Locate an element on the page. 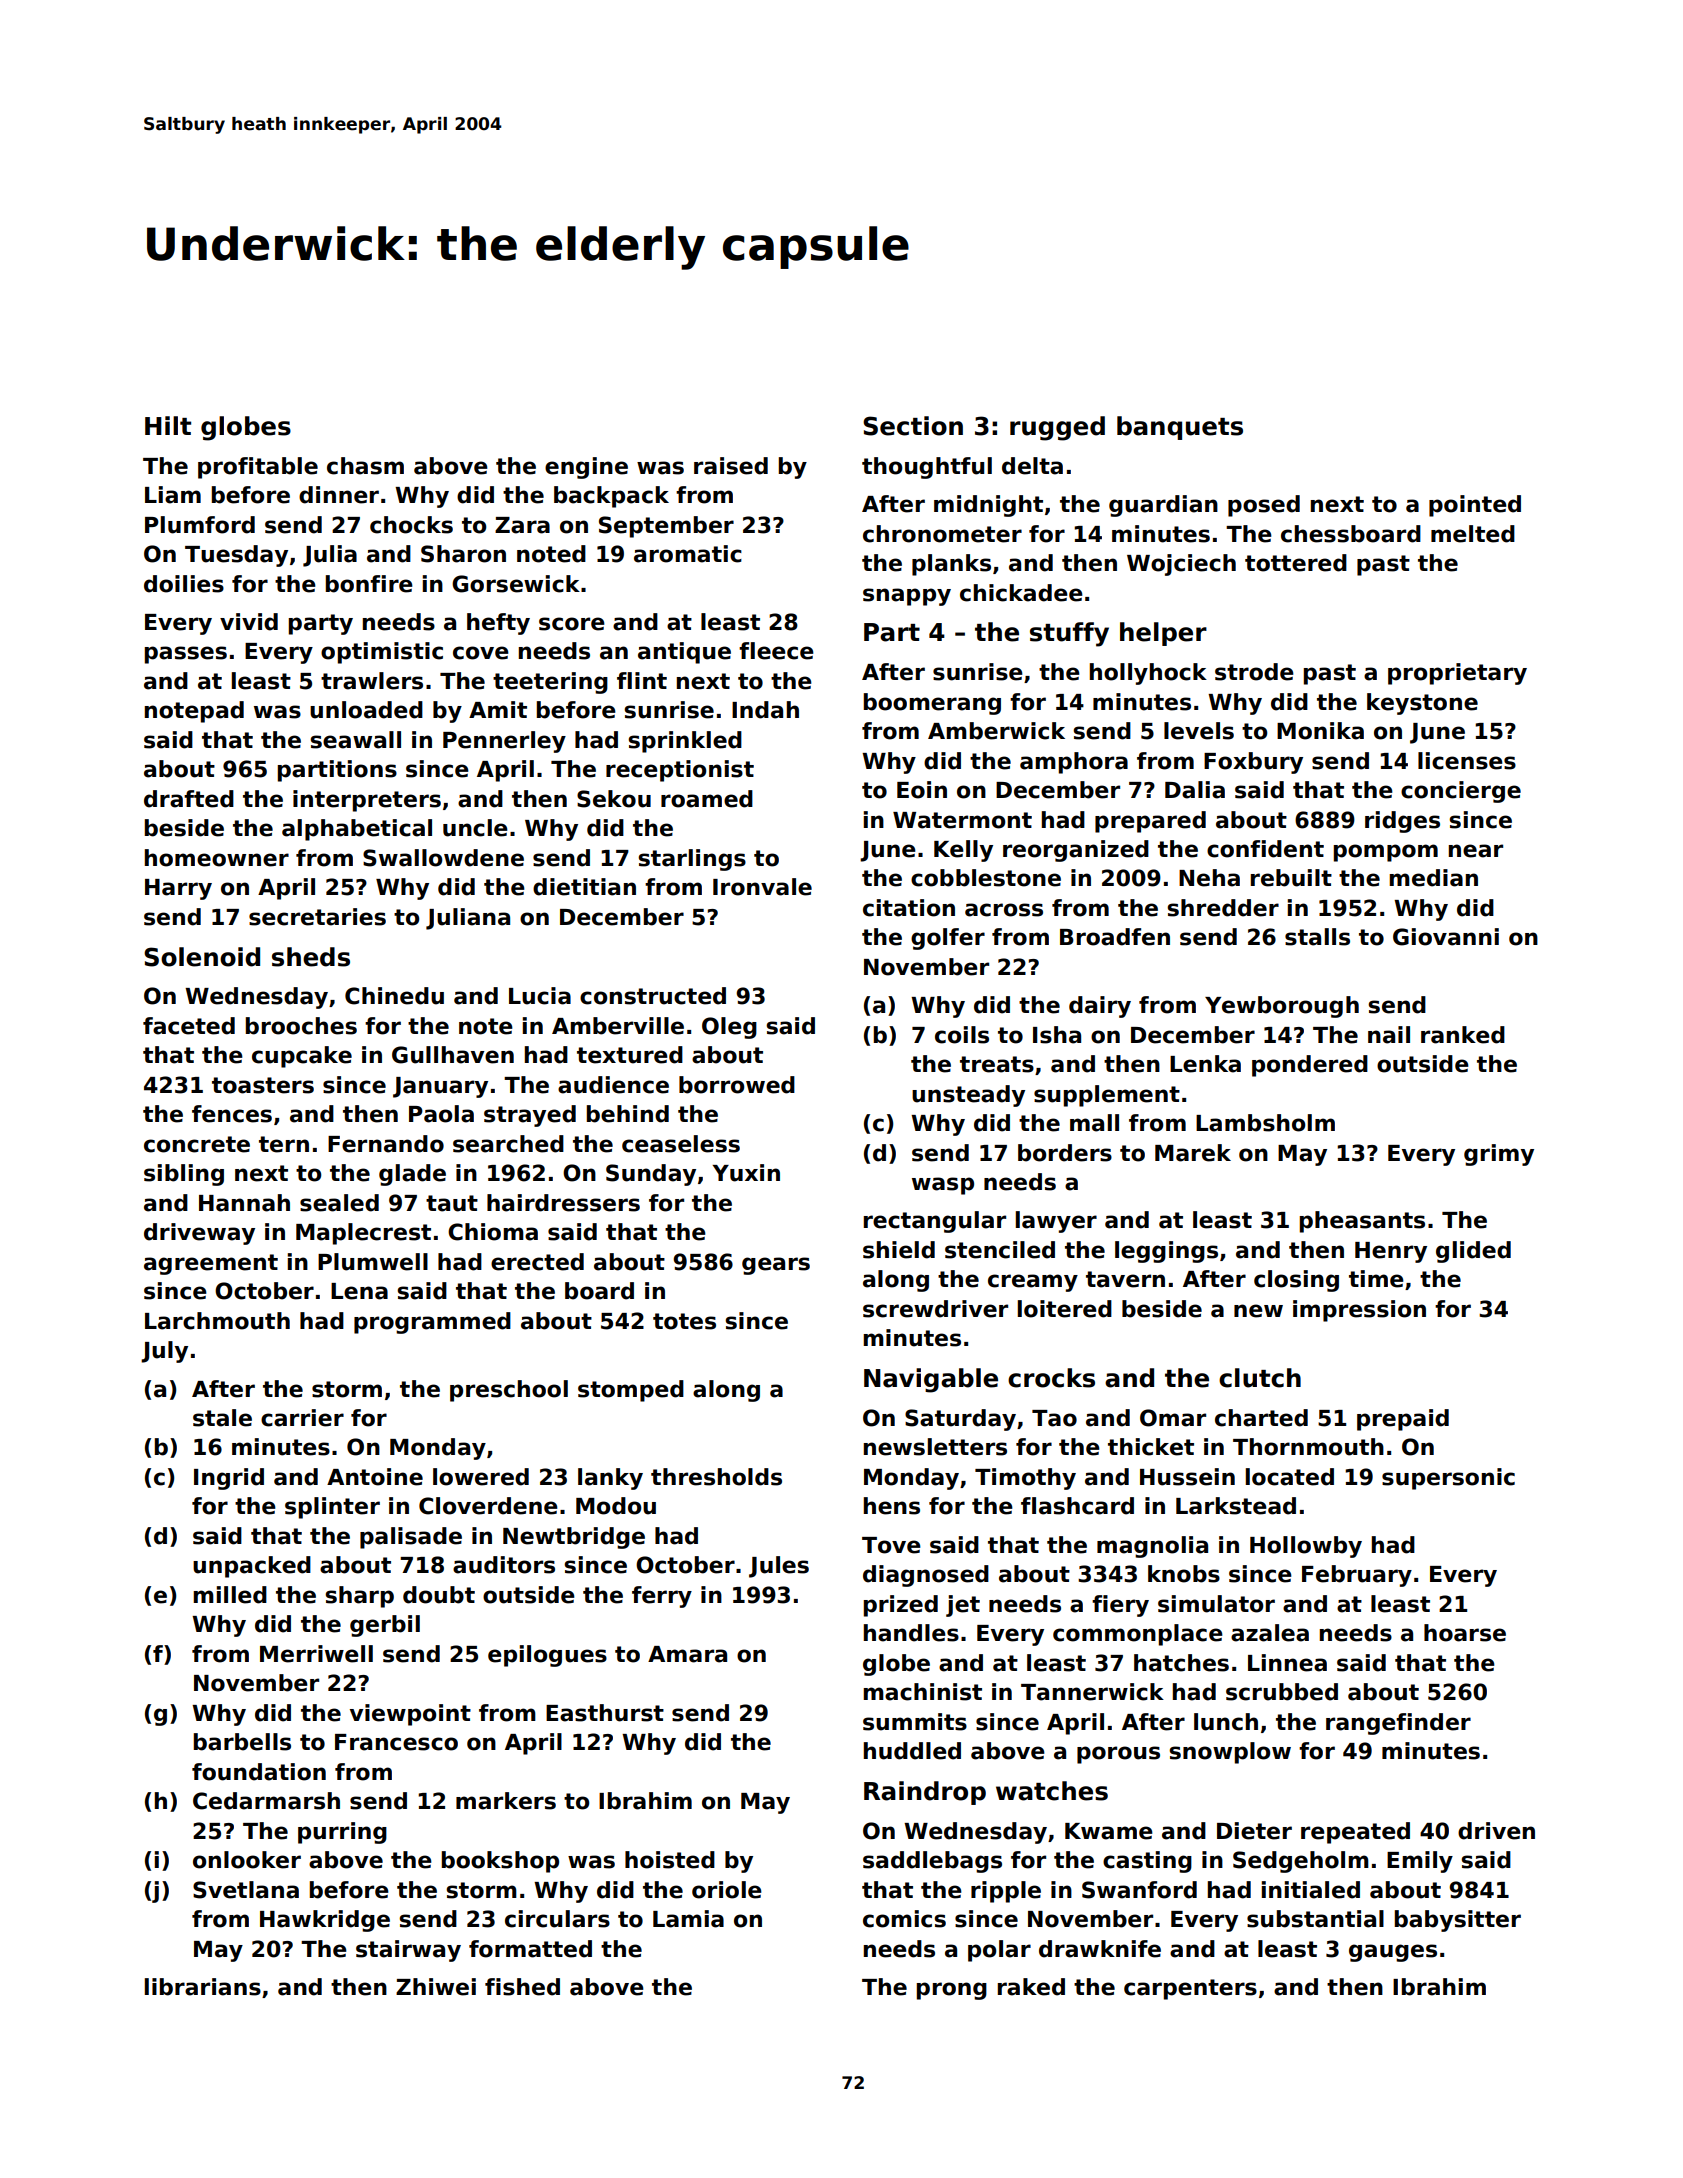 Image resolution: width=1683 pixels, height=2178 pixels. banquets is located at coordinates (1180, 428).
